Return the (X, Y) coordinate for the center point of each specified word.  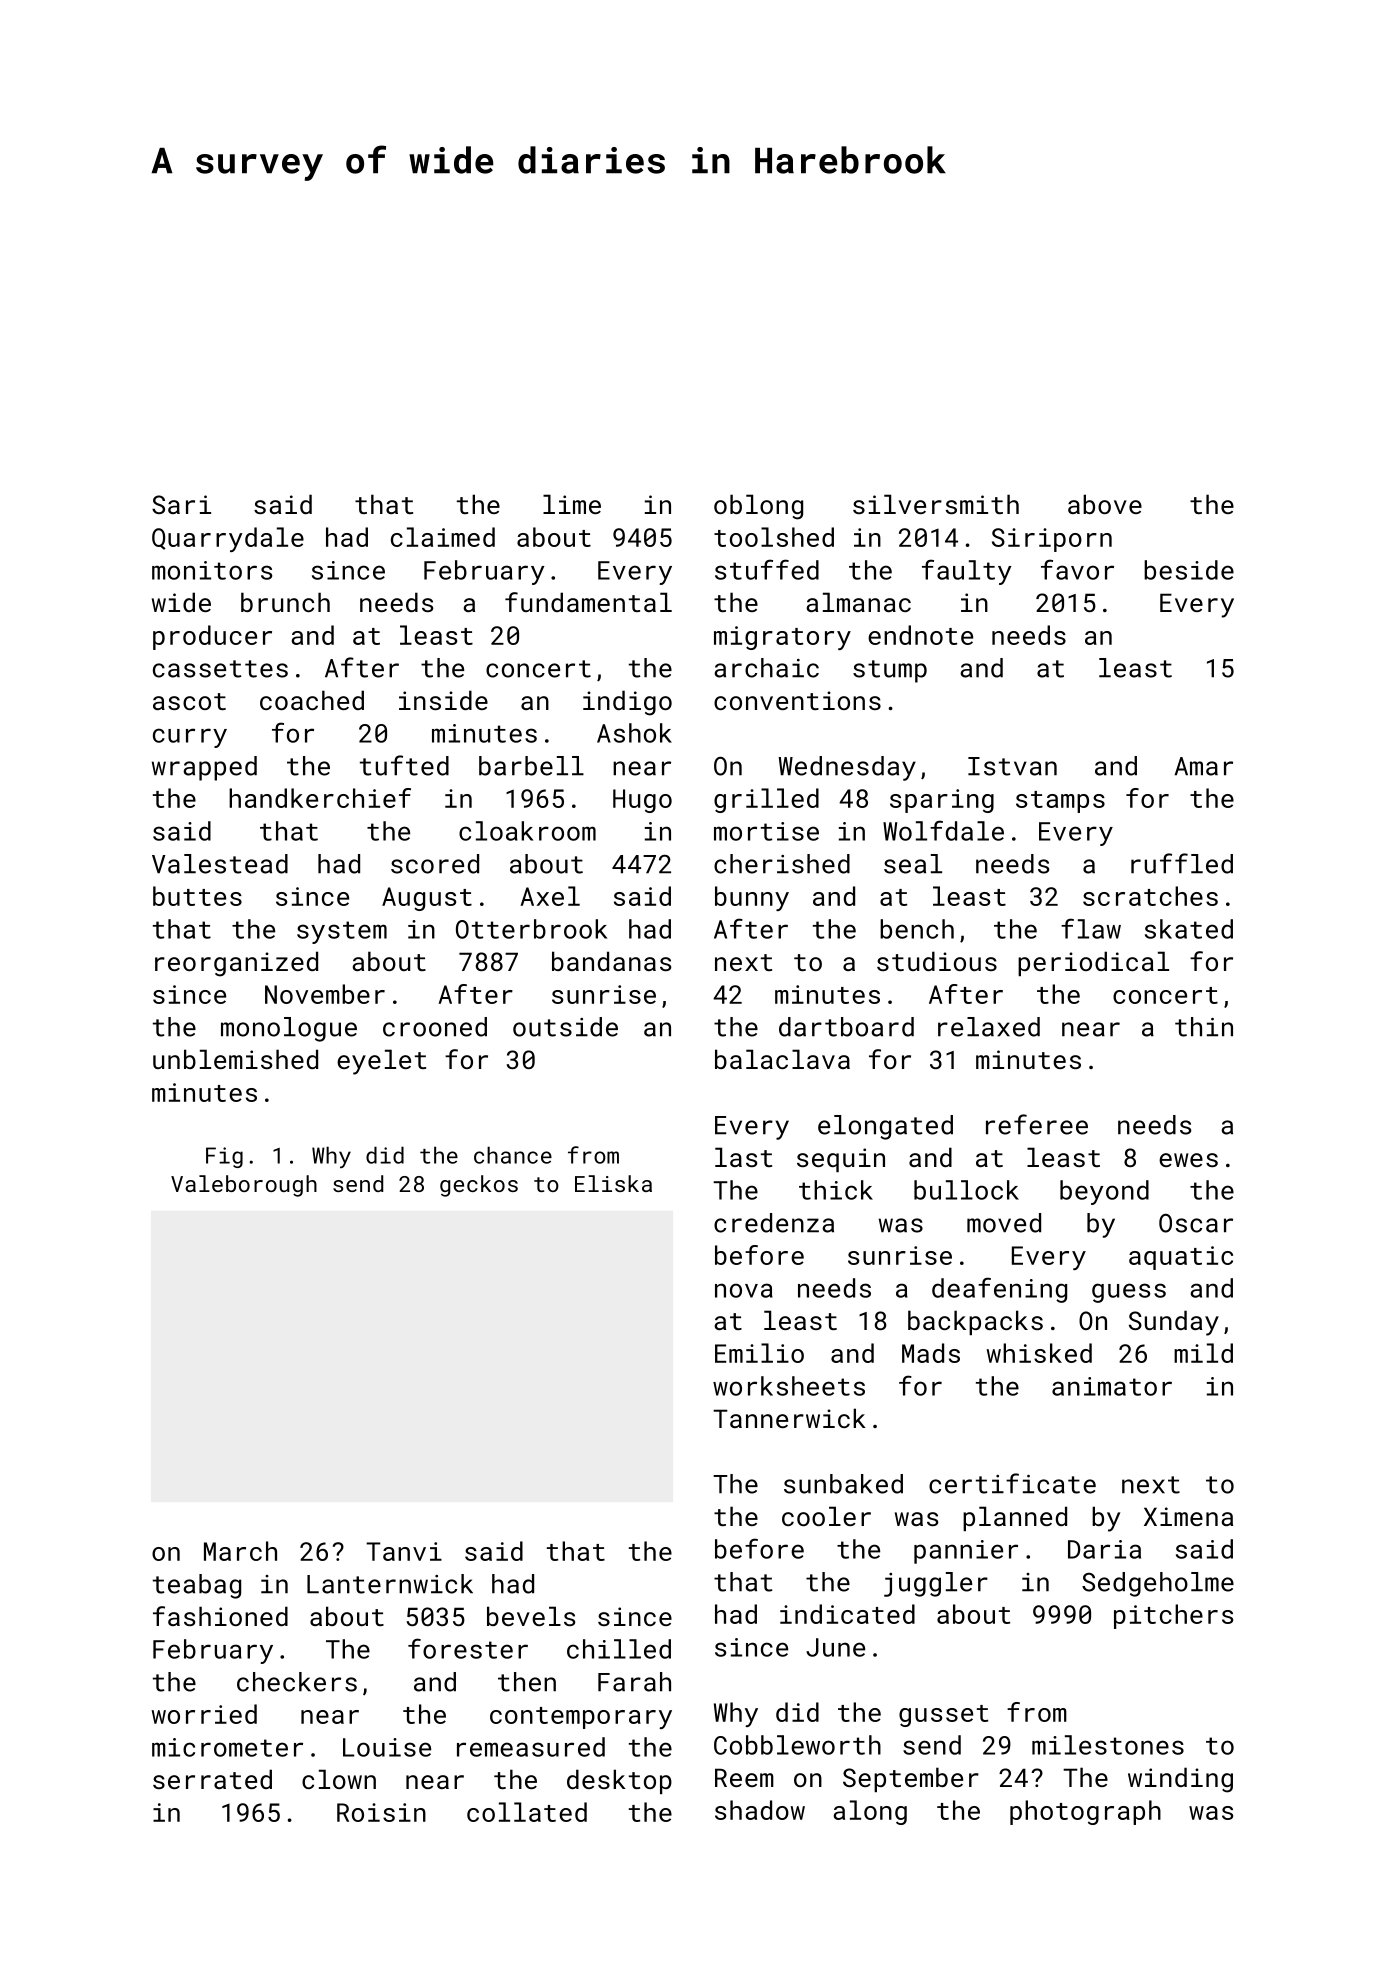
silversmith (936, 504)
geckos (479, 1186)
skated (1189, 929)
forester (468, 1648)
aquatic (1181, 1258)
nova (744, 1290)
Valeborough (244, 1186)
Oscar (1196, 1223)
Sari (181, 504)
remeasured (531, 1747)
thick (836, 1190)
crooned (435, 1027)
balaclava (782, 1059)
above (1105, 504)
